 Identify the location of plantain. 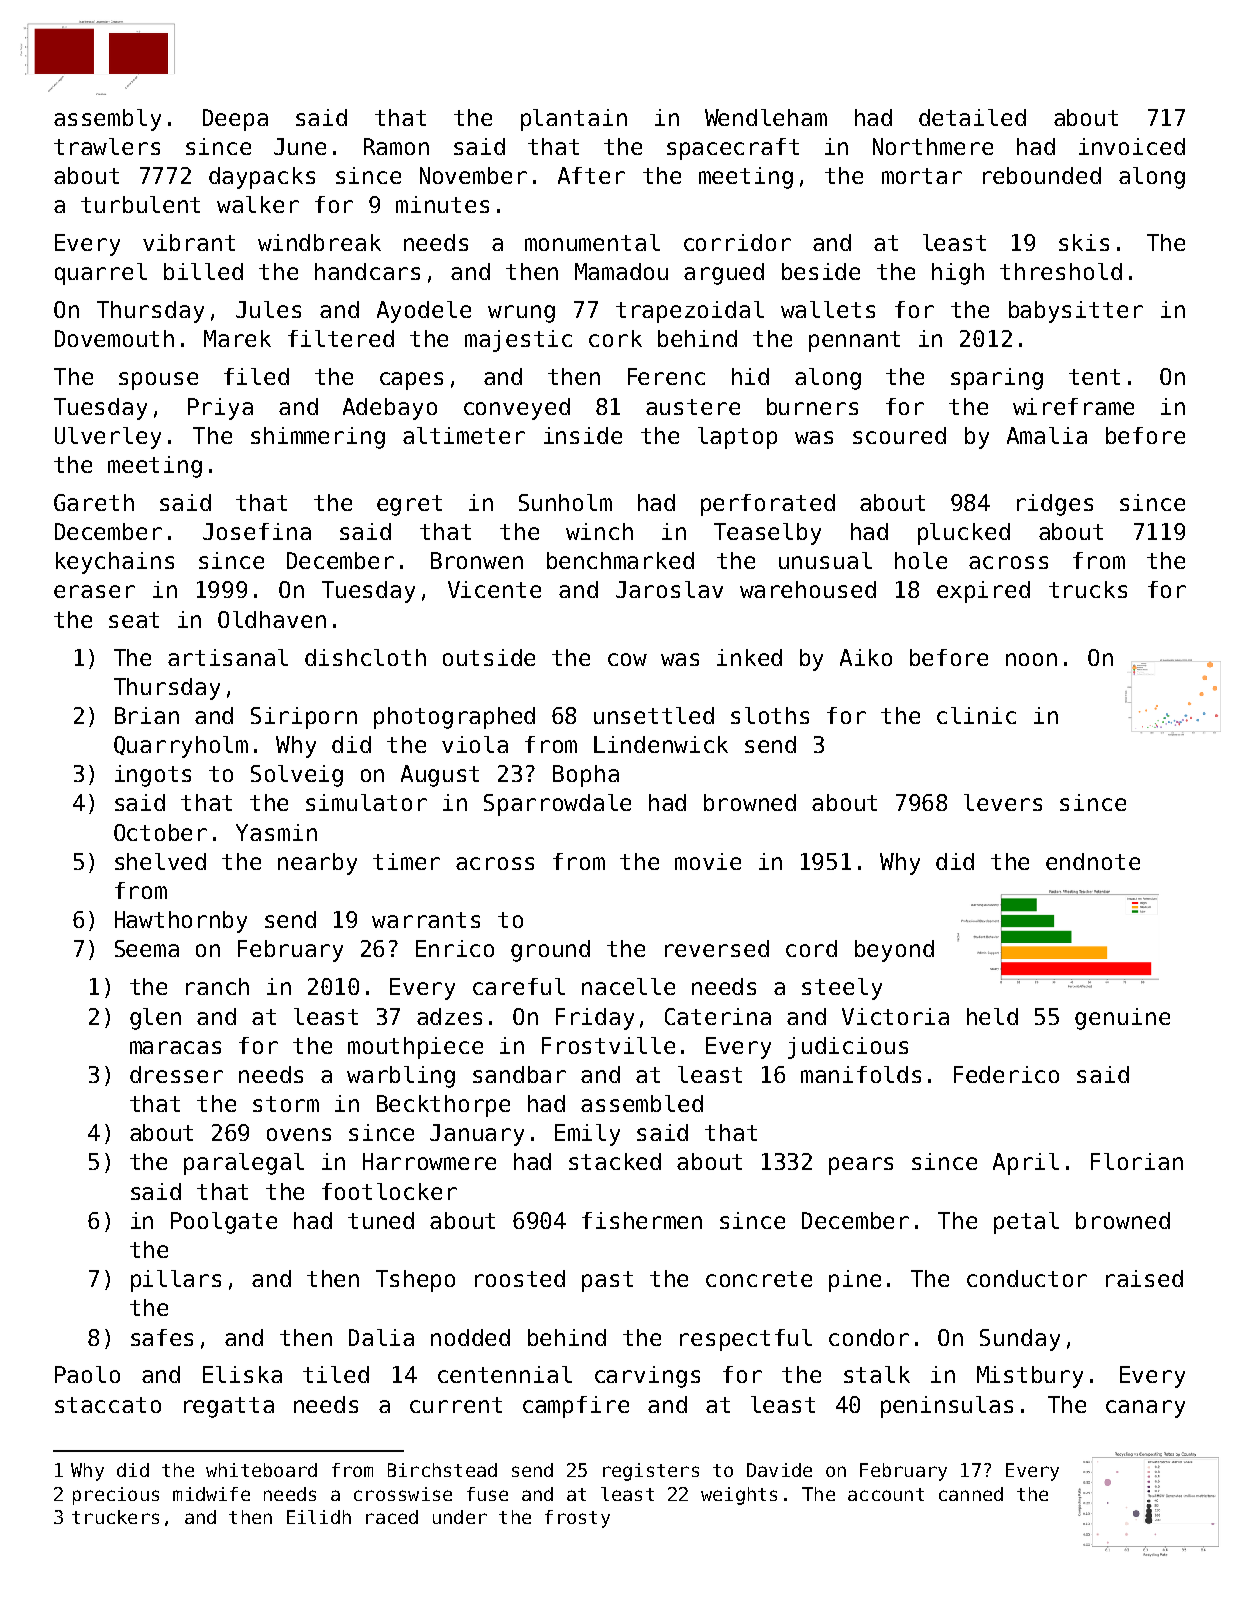
(574, 120).
